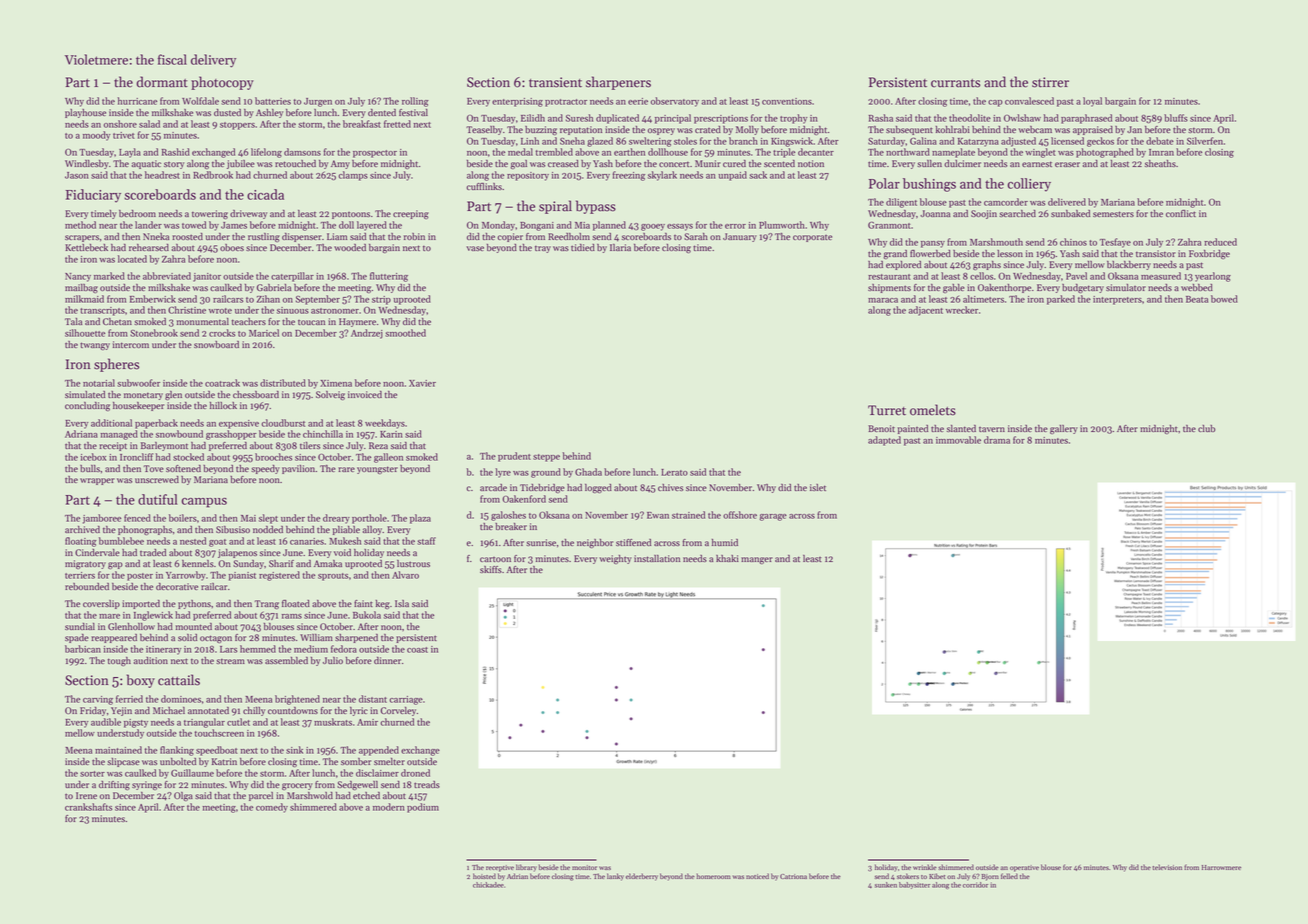  I want to click on stirrer, so click(1050, 82).
